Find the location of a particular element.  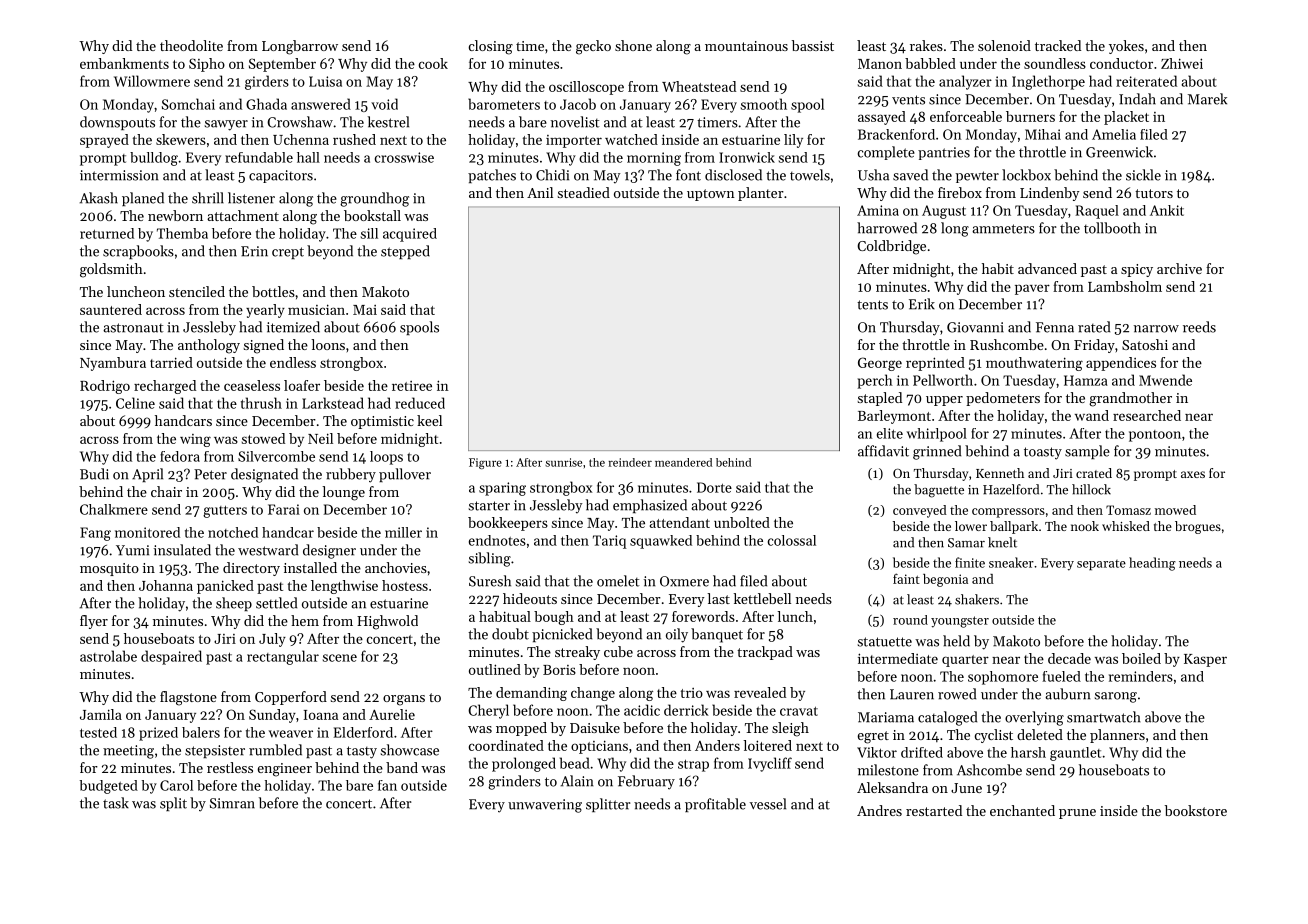

mountainous is located at coordinates (746, 46).
